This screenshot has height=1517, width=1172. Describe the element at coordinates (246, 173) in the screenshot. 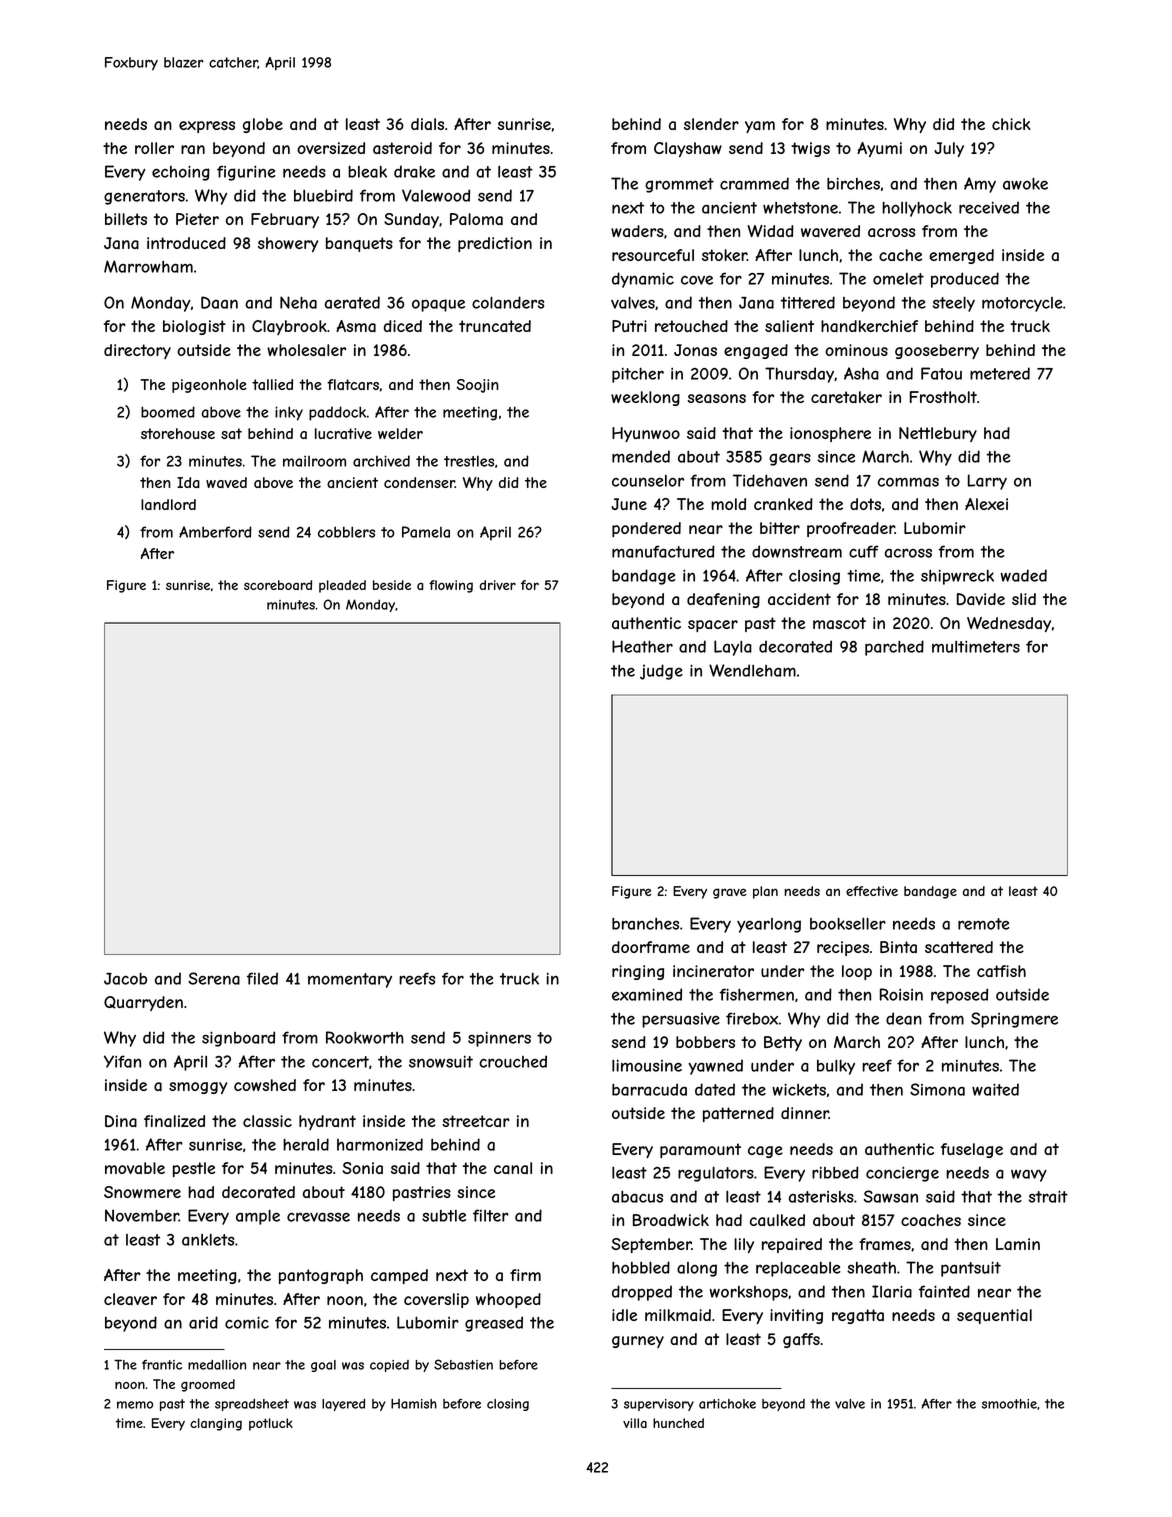

I see `figurine` at that location.
